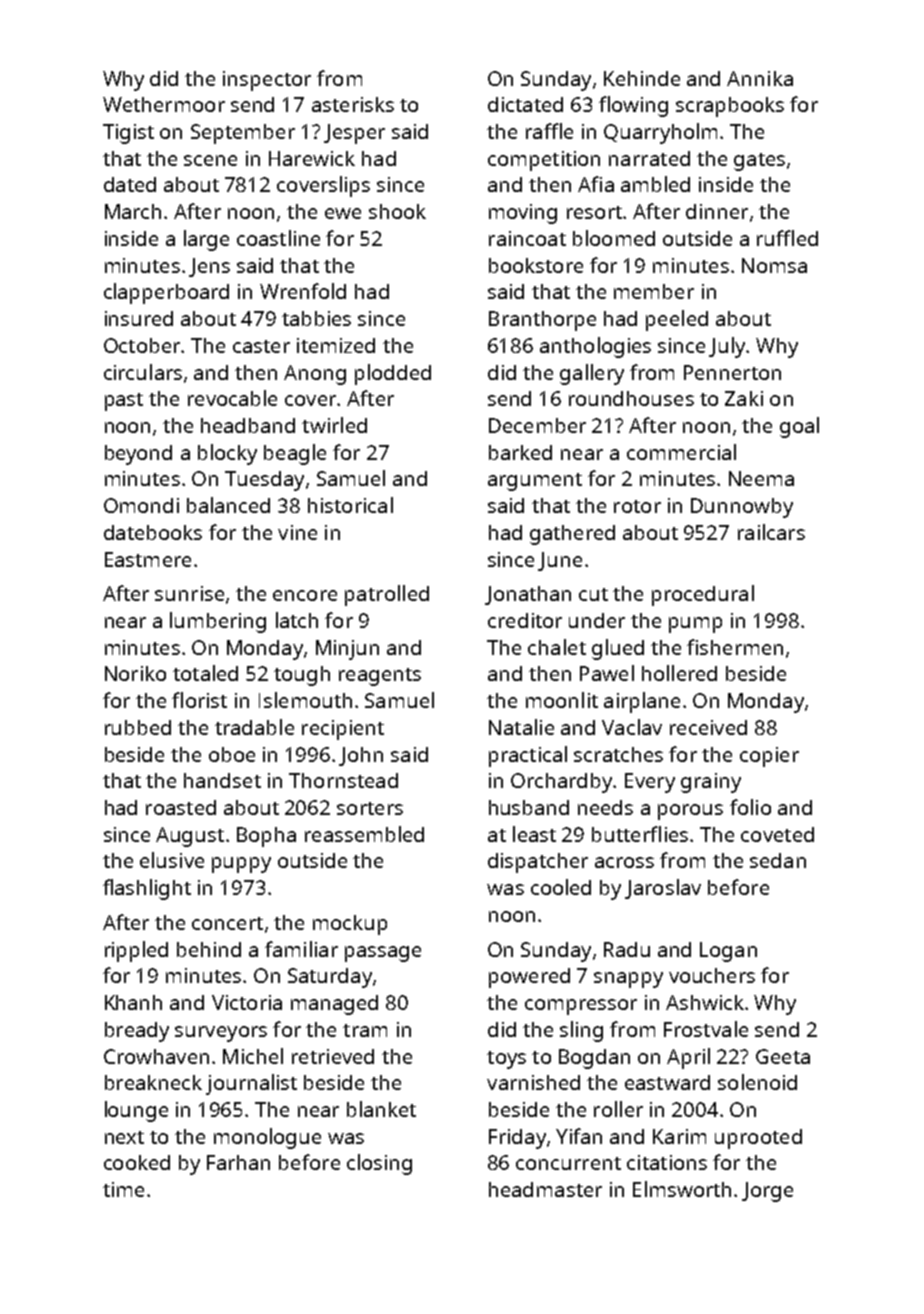 The height and width of the document is (1314, 924). Describe the element at coordinates (267, 81) in the document. I see `inspector` at that location.
